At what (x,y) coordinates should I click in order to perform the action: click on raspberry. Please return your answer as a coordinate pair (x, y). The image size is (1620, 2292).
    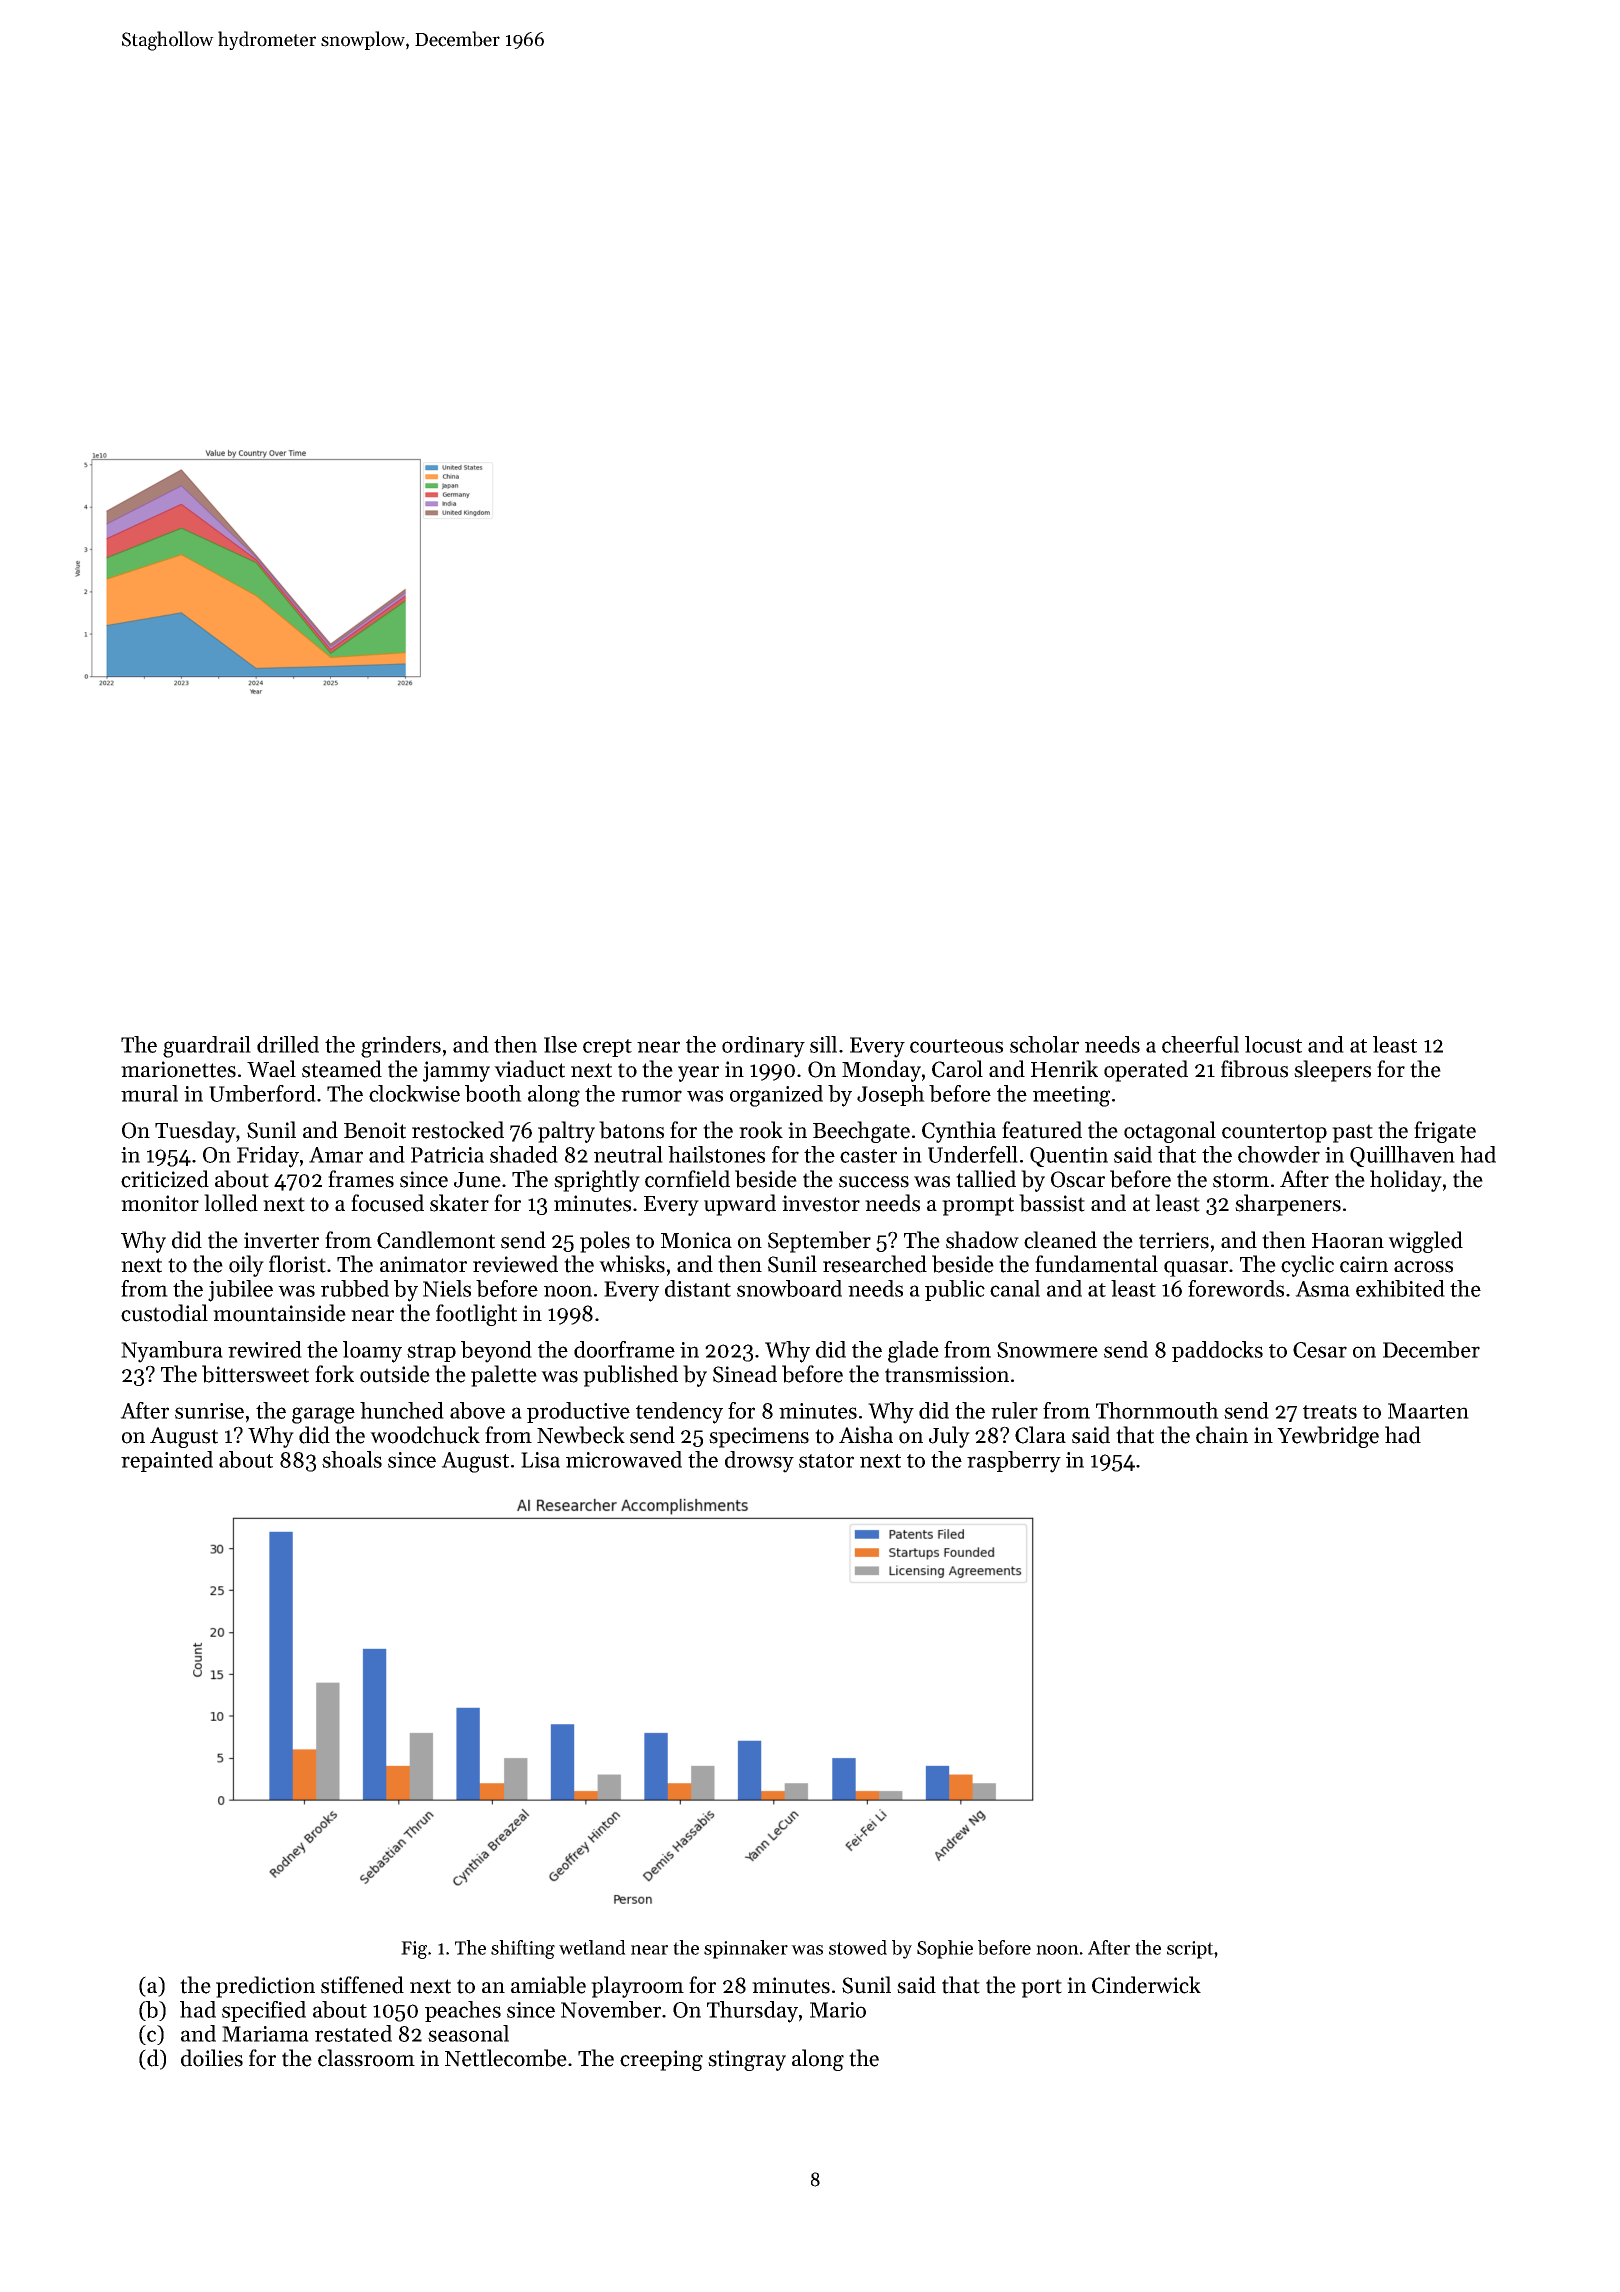
    Looking at the image, I should click on (1014, 1462).
